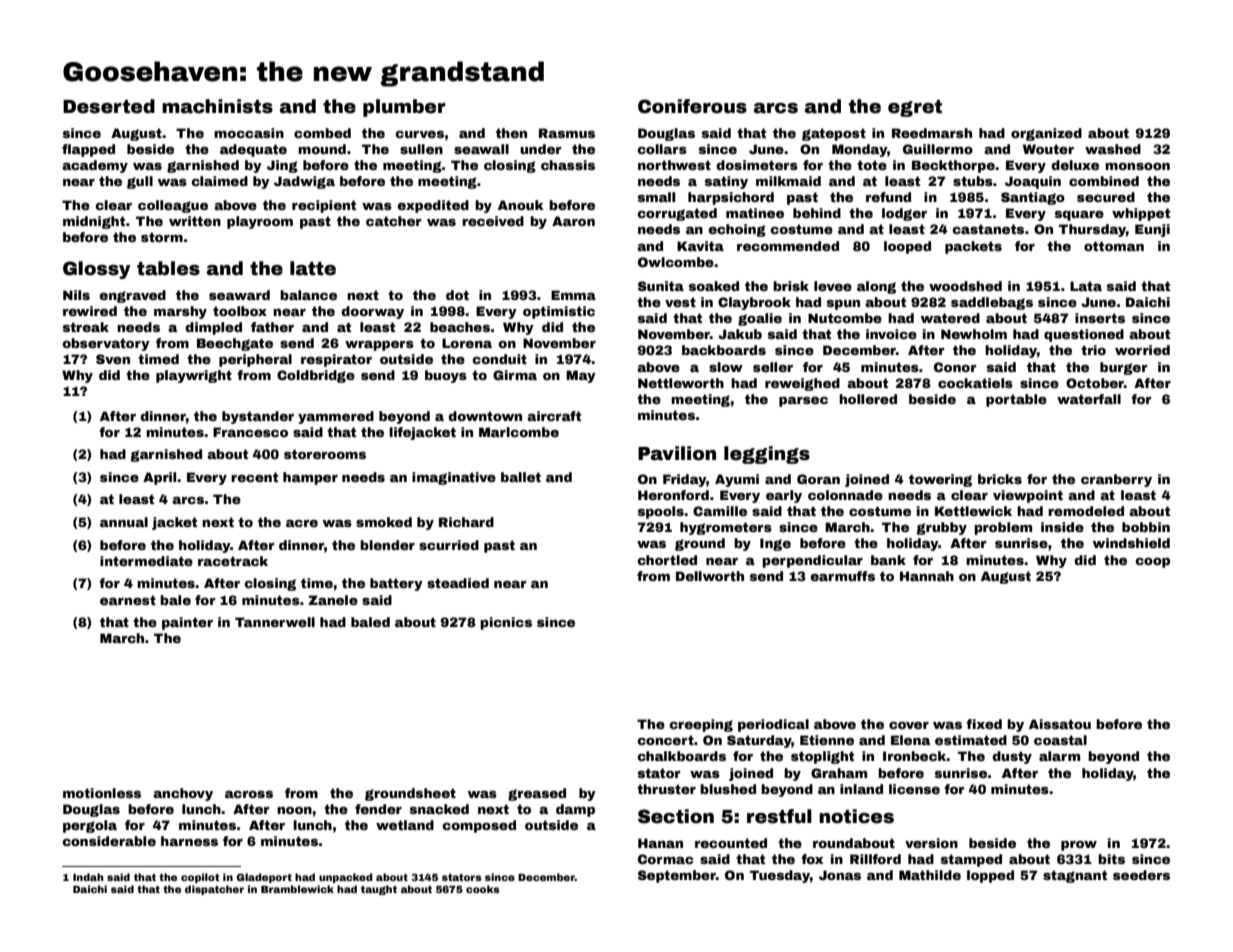  What do you see at coordinates (1060, 724) in the document?
I see `Aissatou` at bounding box center [1060, 724].
